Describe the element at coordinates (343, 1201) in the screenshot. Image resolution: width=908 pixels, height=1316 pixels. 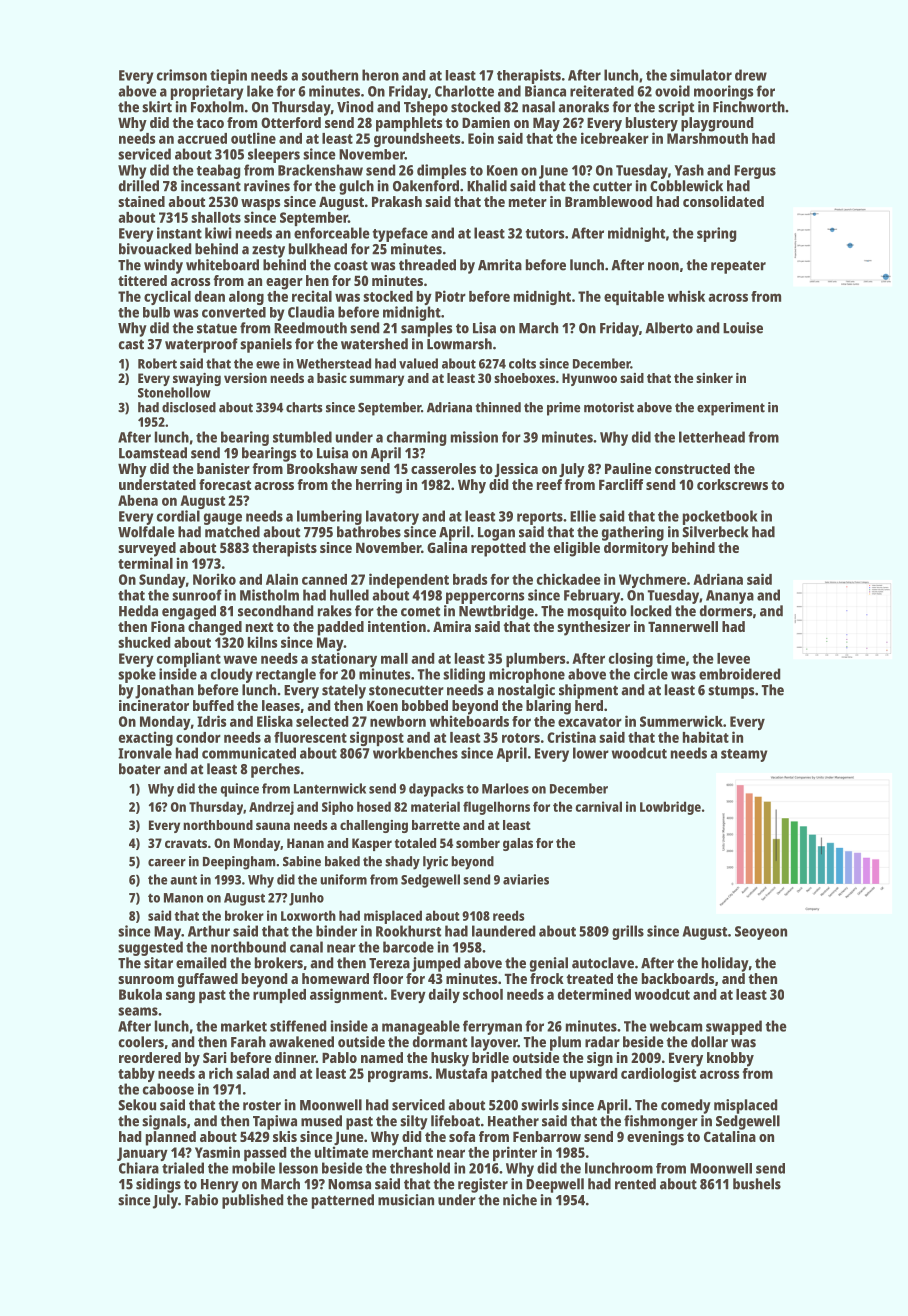
I see `patterned` at that location.
